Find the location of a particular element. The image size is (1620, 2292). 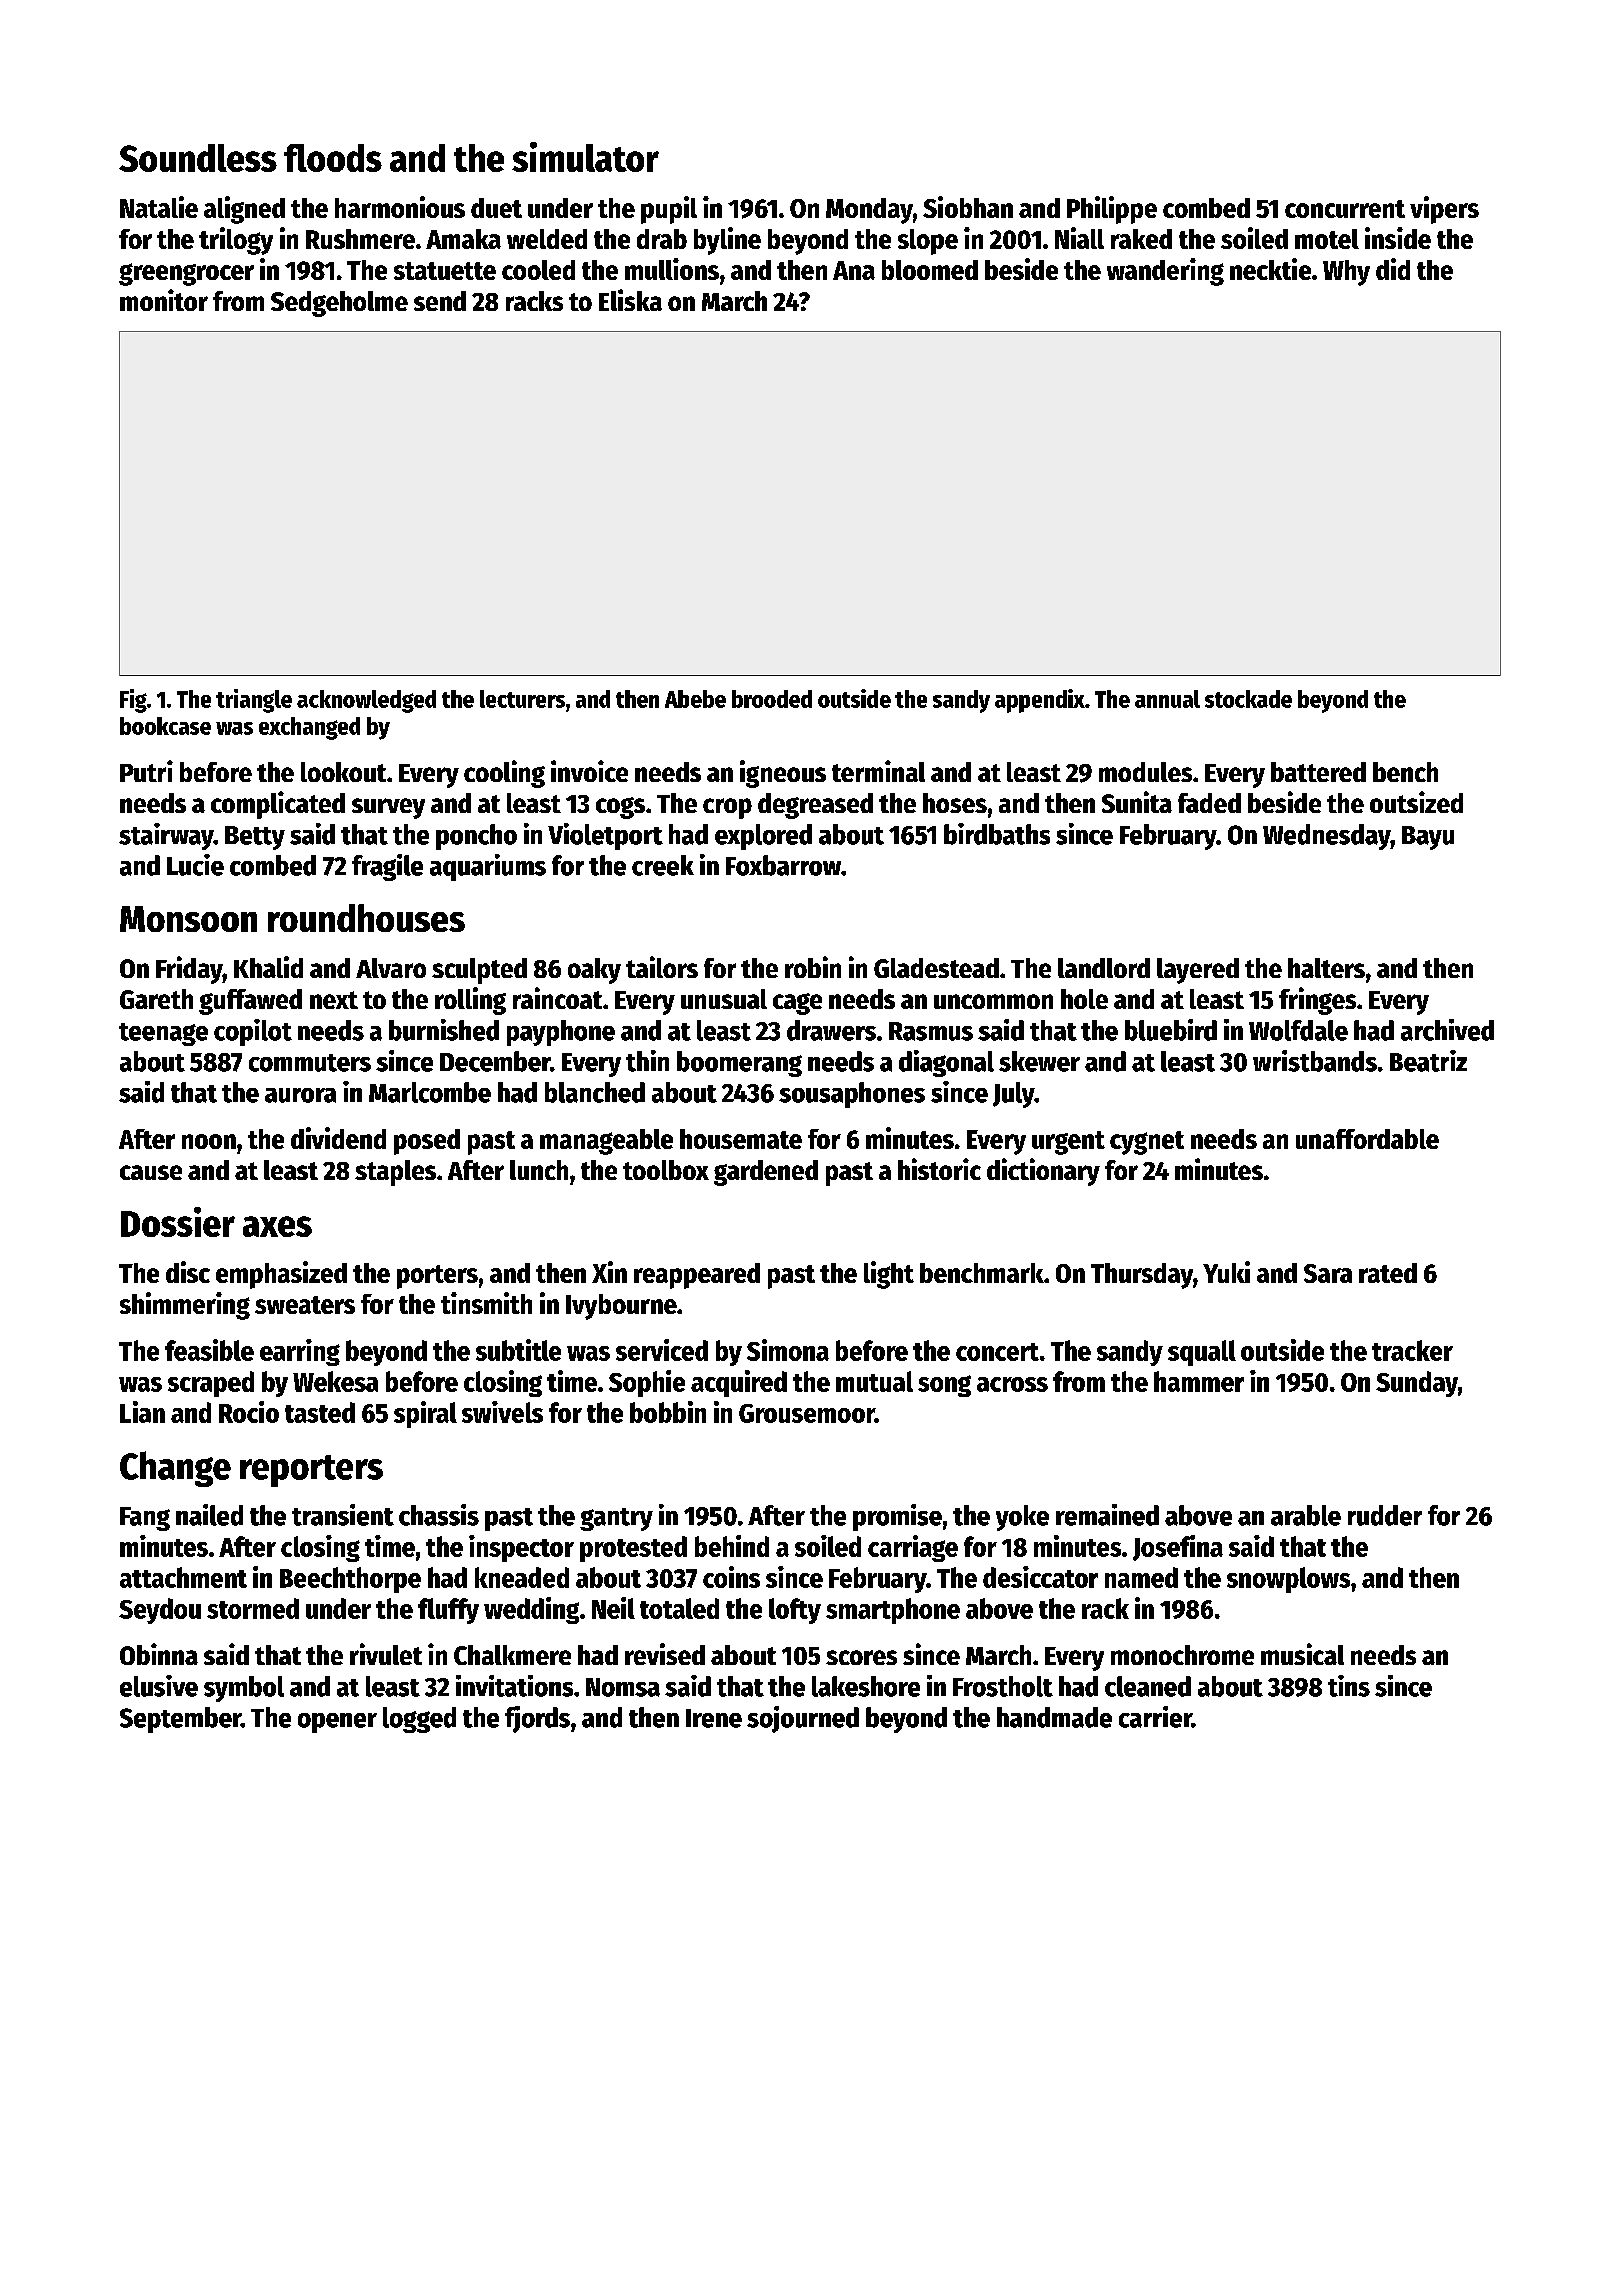

attachment is located at coordinates (183, 1577).
